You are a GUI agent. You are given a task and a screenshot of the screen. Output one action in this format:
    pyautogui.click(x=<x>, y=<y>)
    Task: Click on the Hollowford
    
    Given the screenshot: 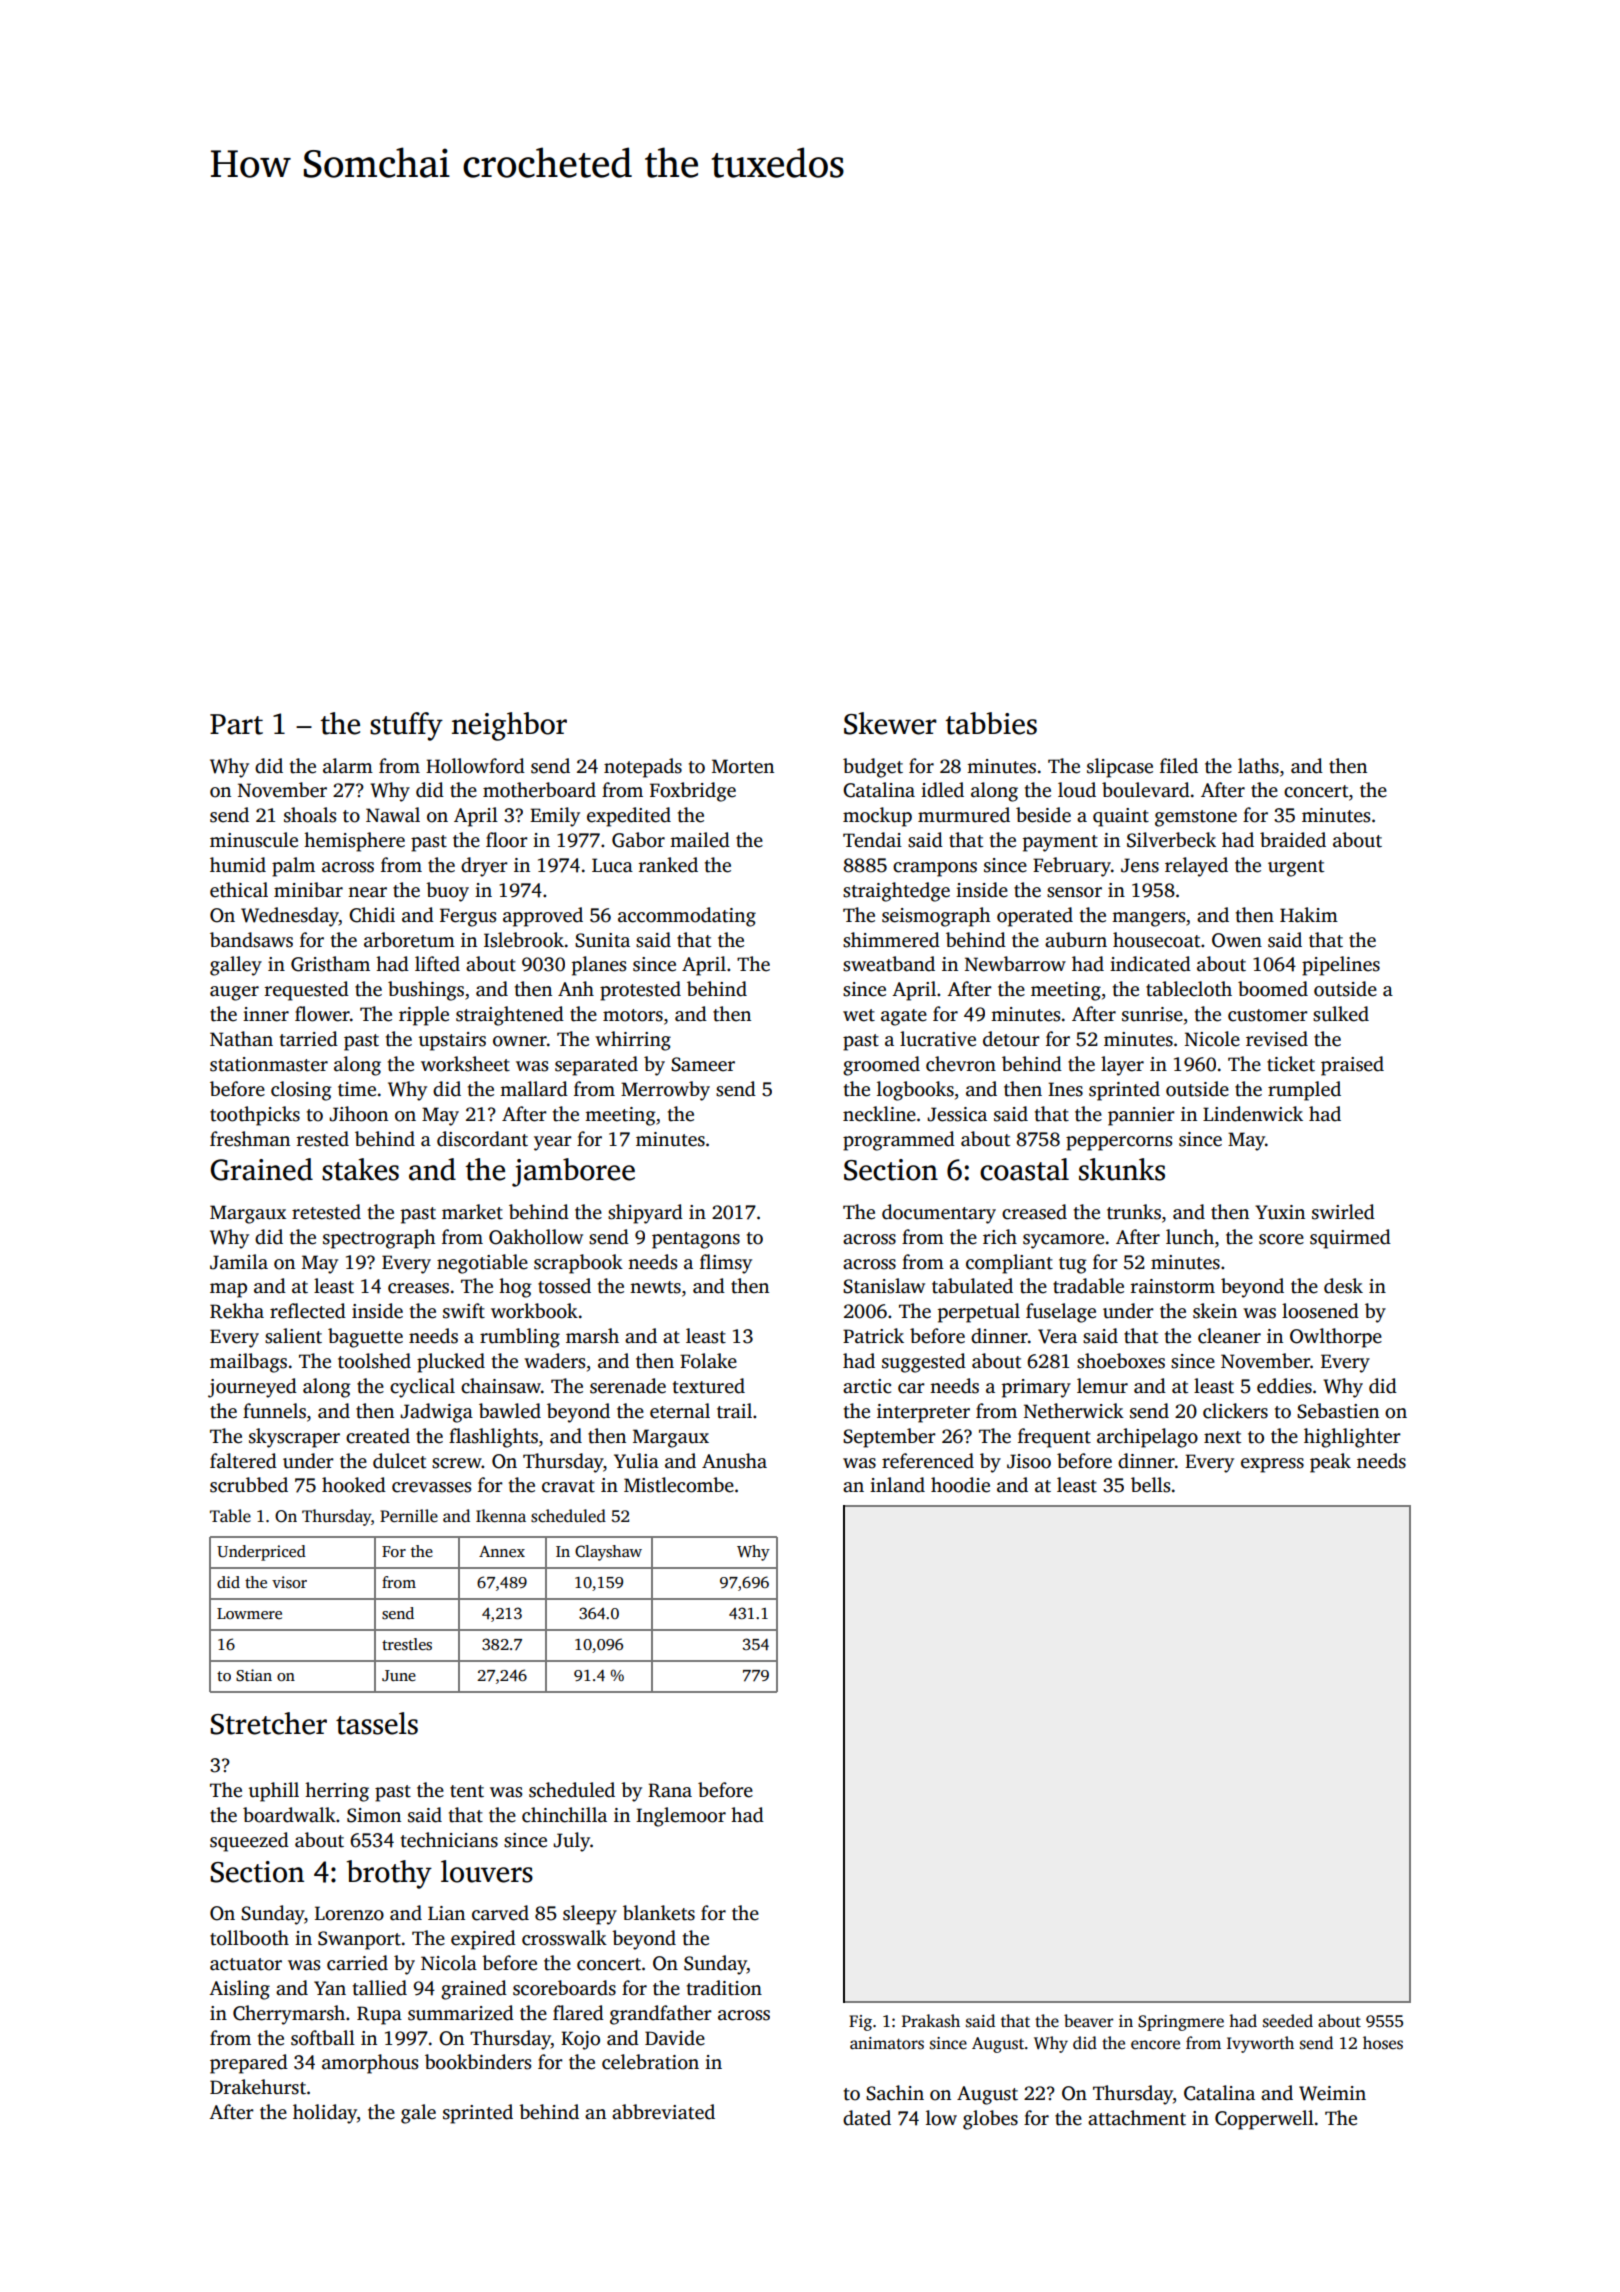 What is the action you would take?
    pyautogui.click(x=475, y=766)
